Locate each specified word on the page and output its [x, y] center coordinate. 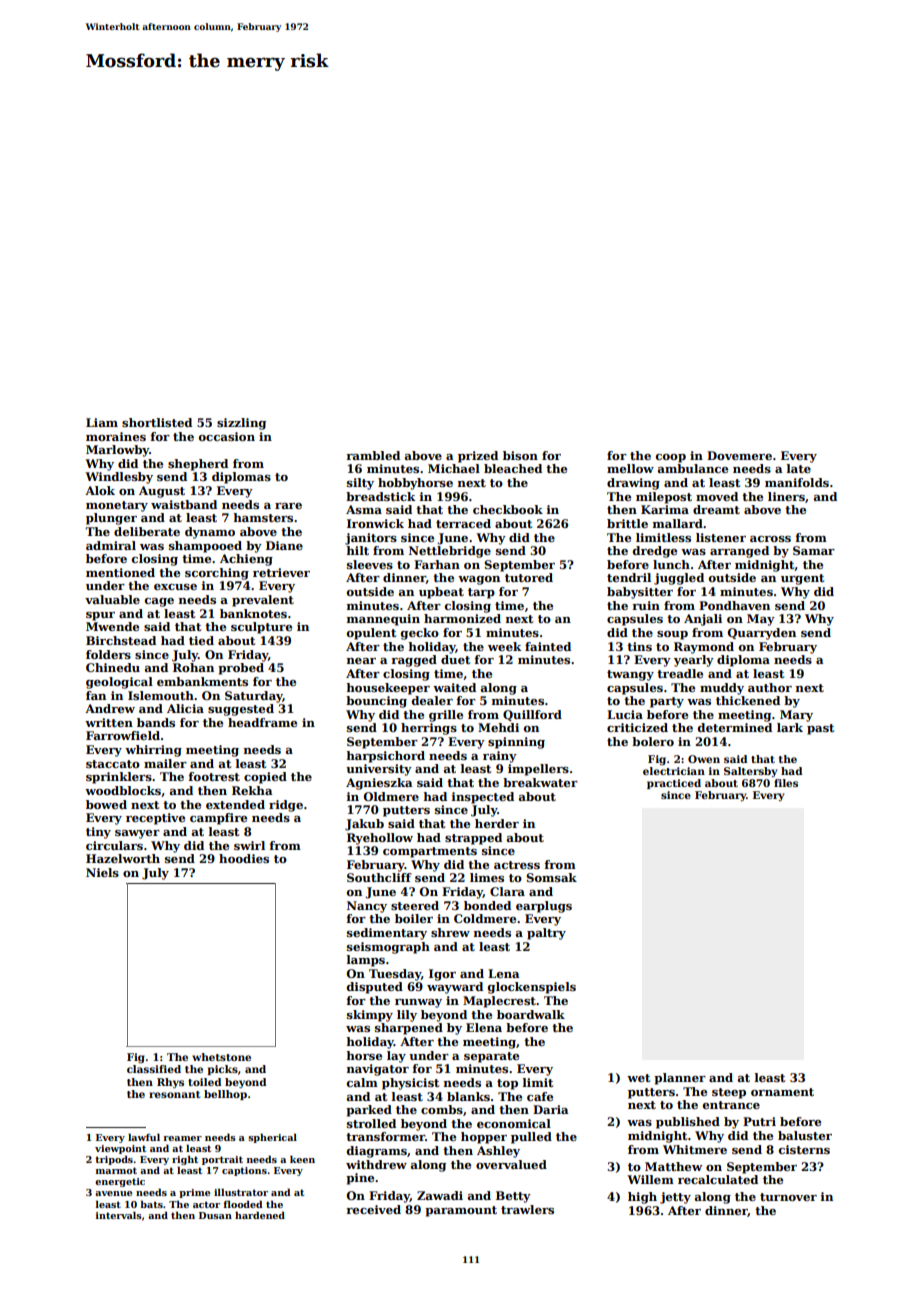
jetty [675, 1198]
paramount [461, 1211]
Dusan [215, 1215]
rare [288, 506]
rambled [373, 455]
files [786, 783]
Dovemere [739, 455]
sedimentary [387, 934]
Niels [102, 872]
